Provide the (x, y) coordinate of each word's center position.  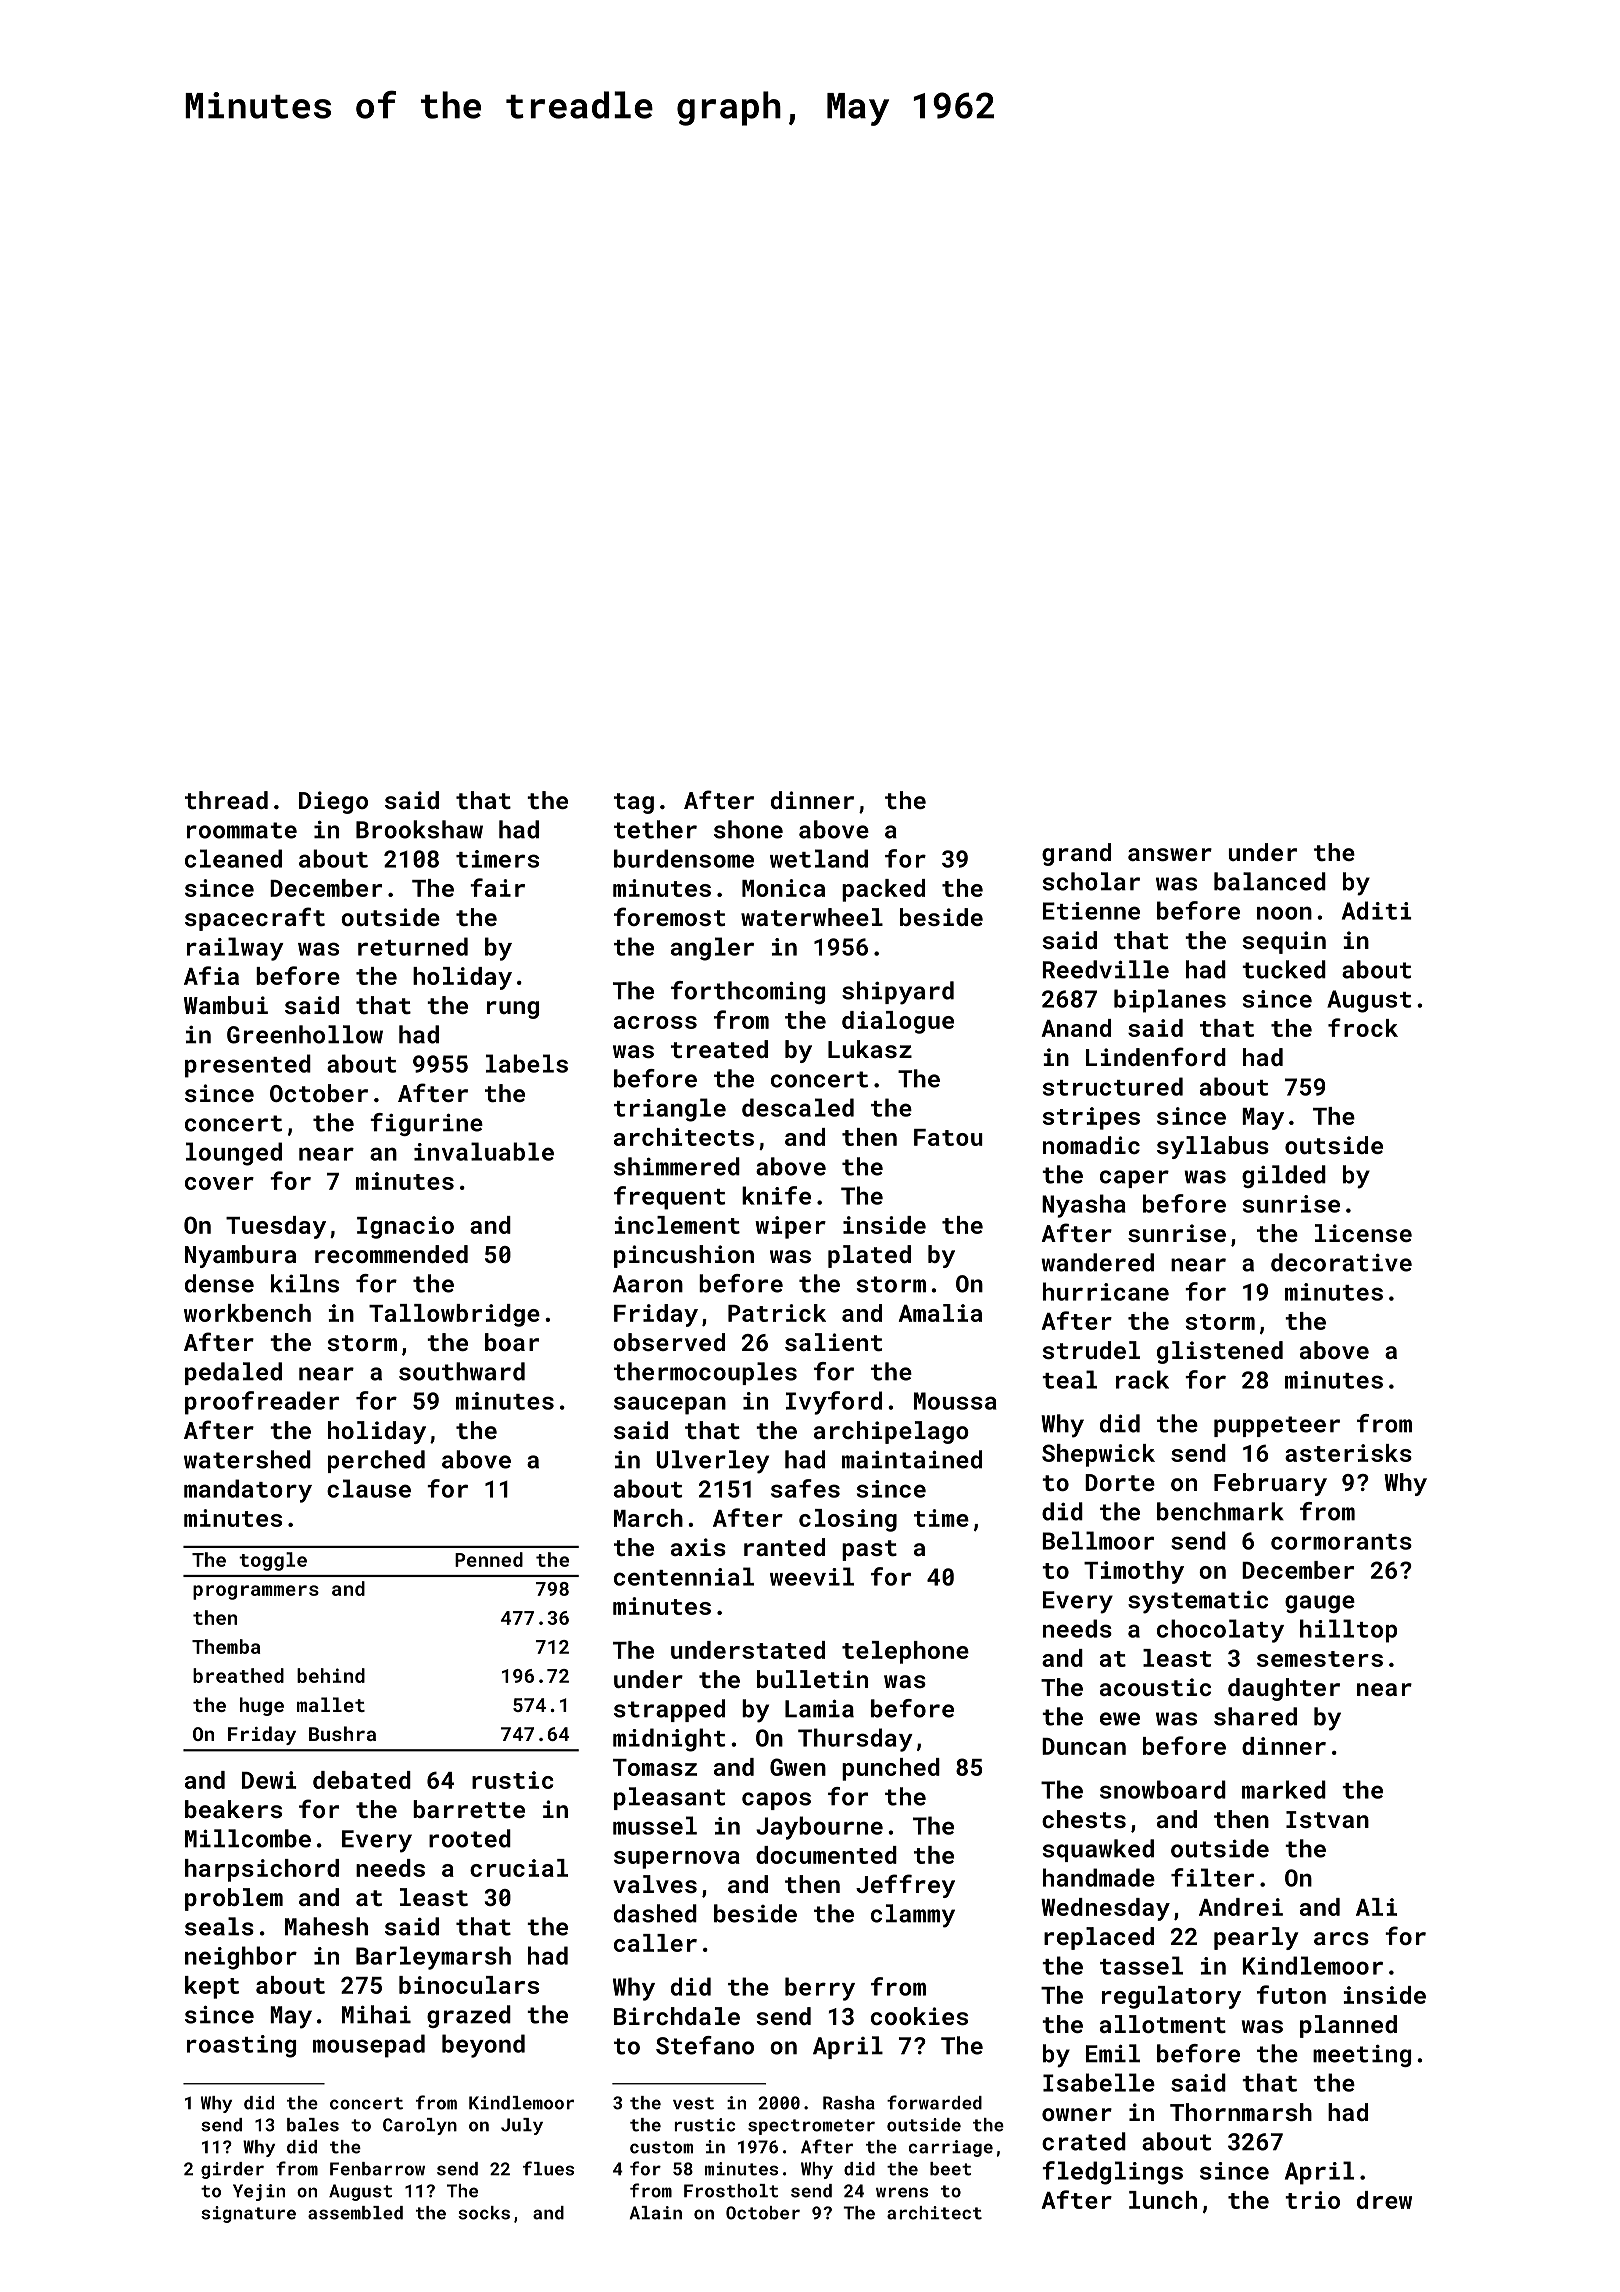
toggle (273, 1561)
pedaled (233, 1373)
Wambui (226, 1005)
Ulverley (712, 1462)
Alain (655, 2213)
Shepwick (1098, 1455)
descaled (798, 1107)
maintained (912, 1459)
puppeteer (1277, 1426)
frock (1363, 1027)
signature (248, 2214)
